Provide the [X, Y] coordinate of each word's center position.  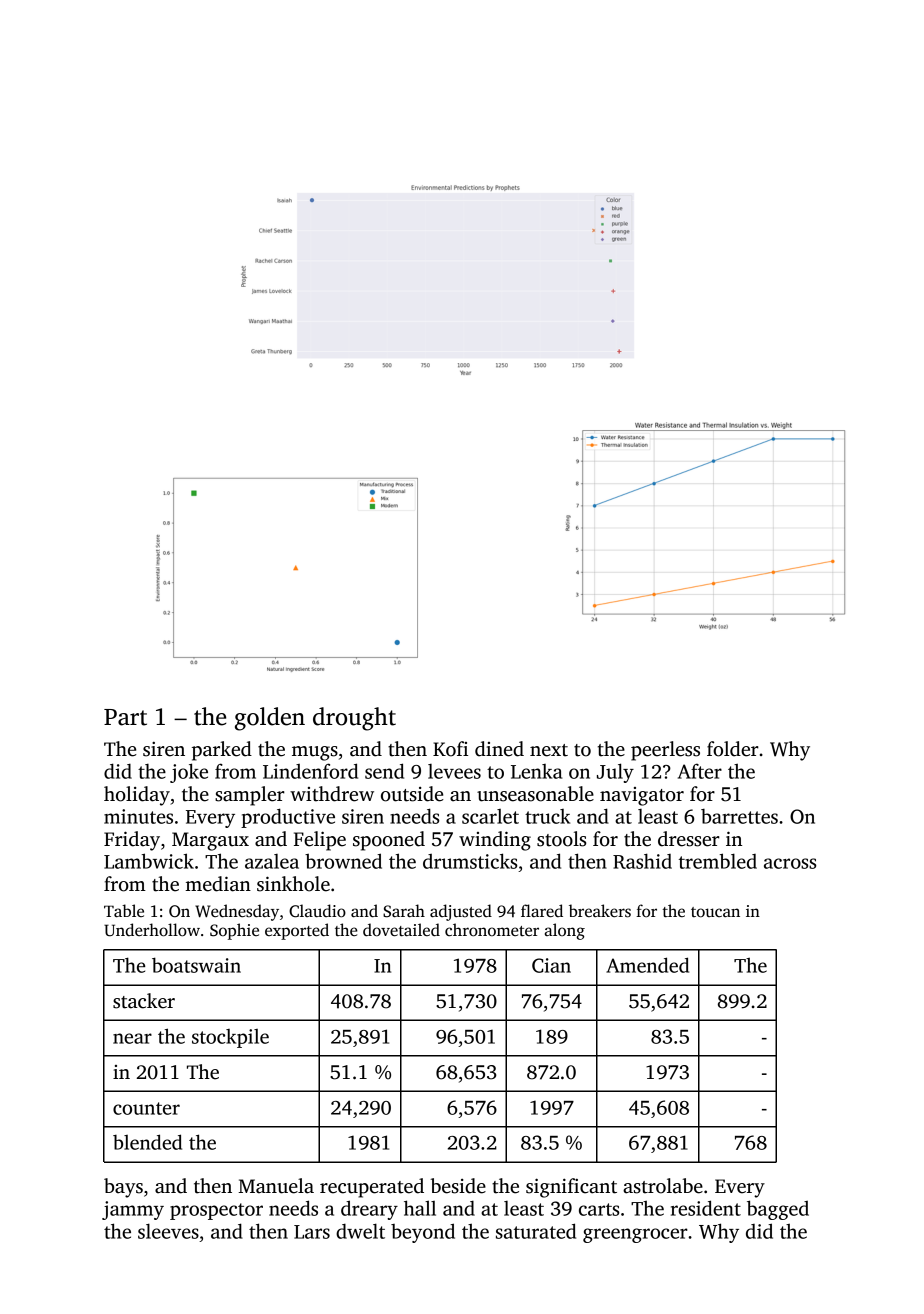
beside [458, 1186]
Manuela [276, 1186]
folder [733, 749]
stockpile [230, 1038]
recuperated [372, 1188]
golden [270, 719]
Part [125, 717]
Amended [647, 965]
